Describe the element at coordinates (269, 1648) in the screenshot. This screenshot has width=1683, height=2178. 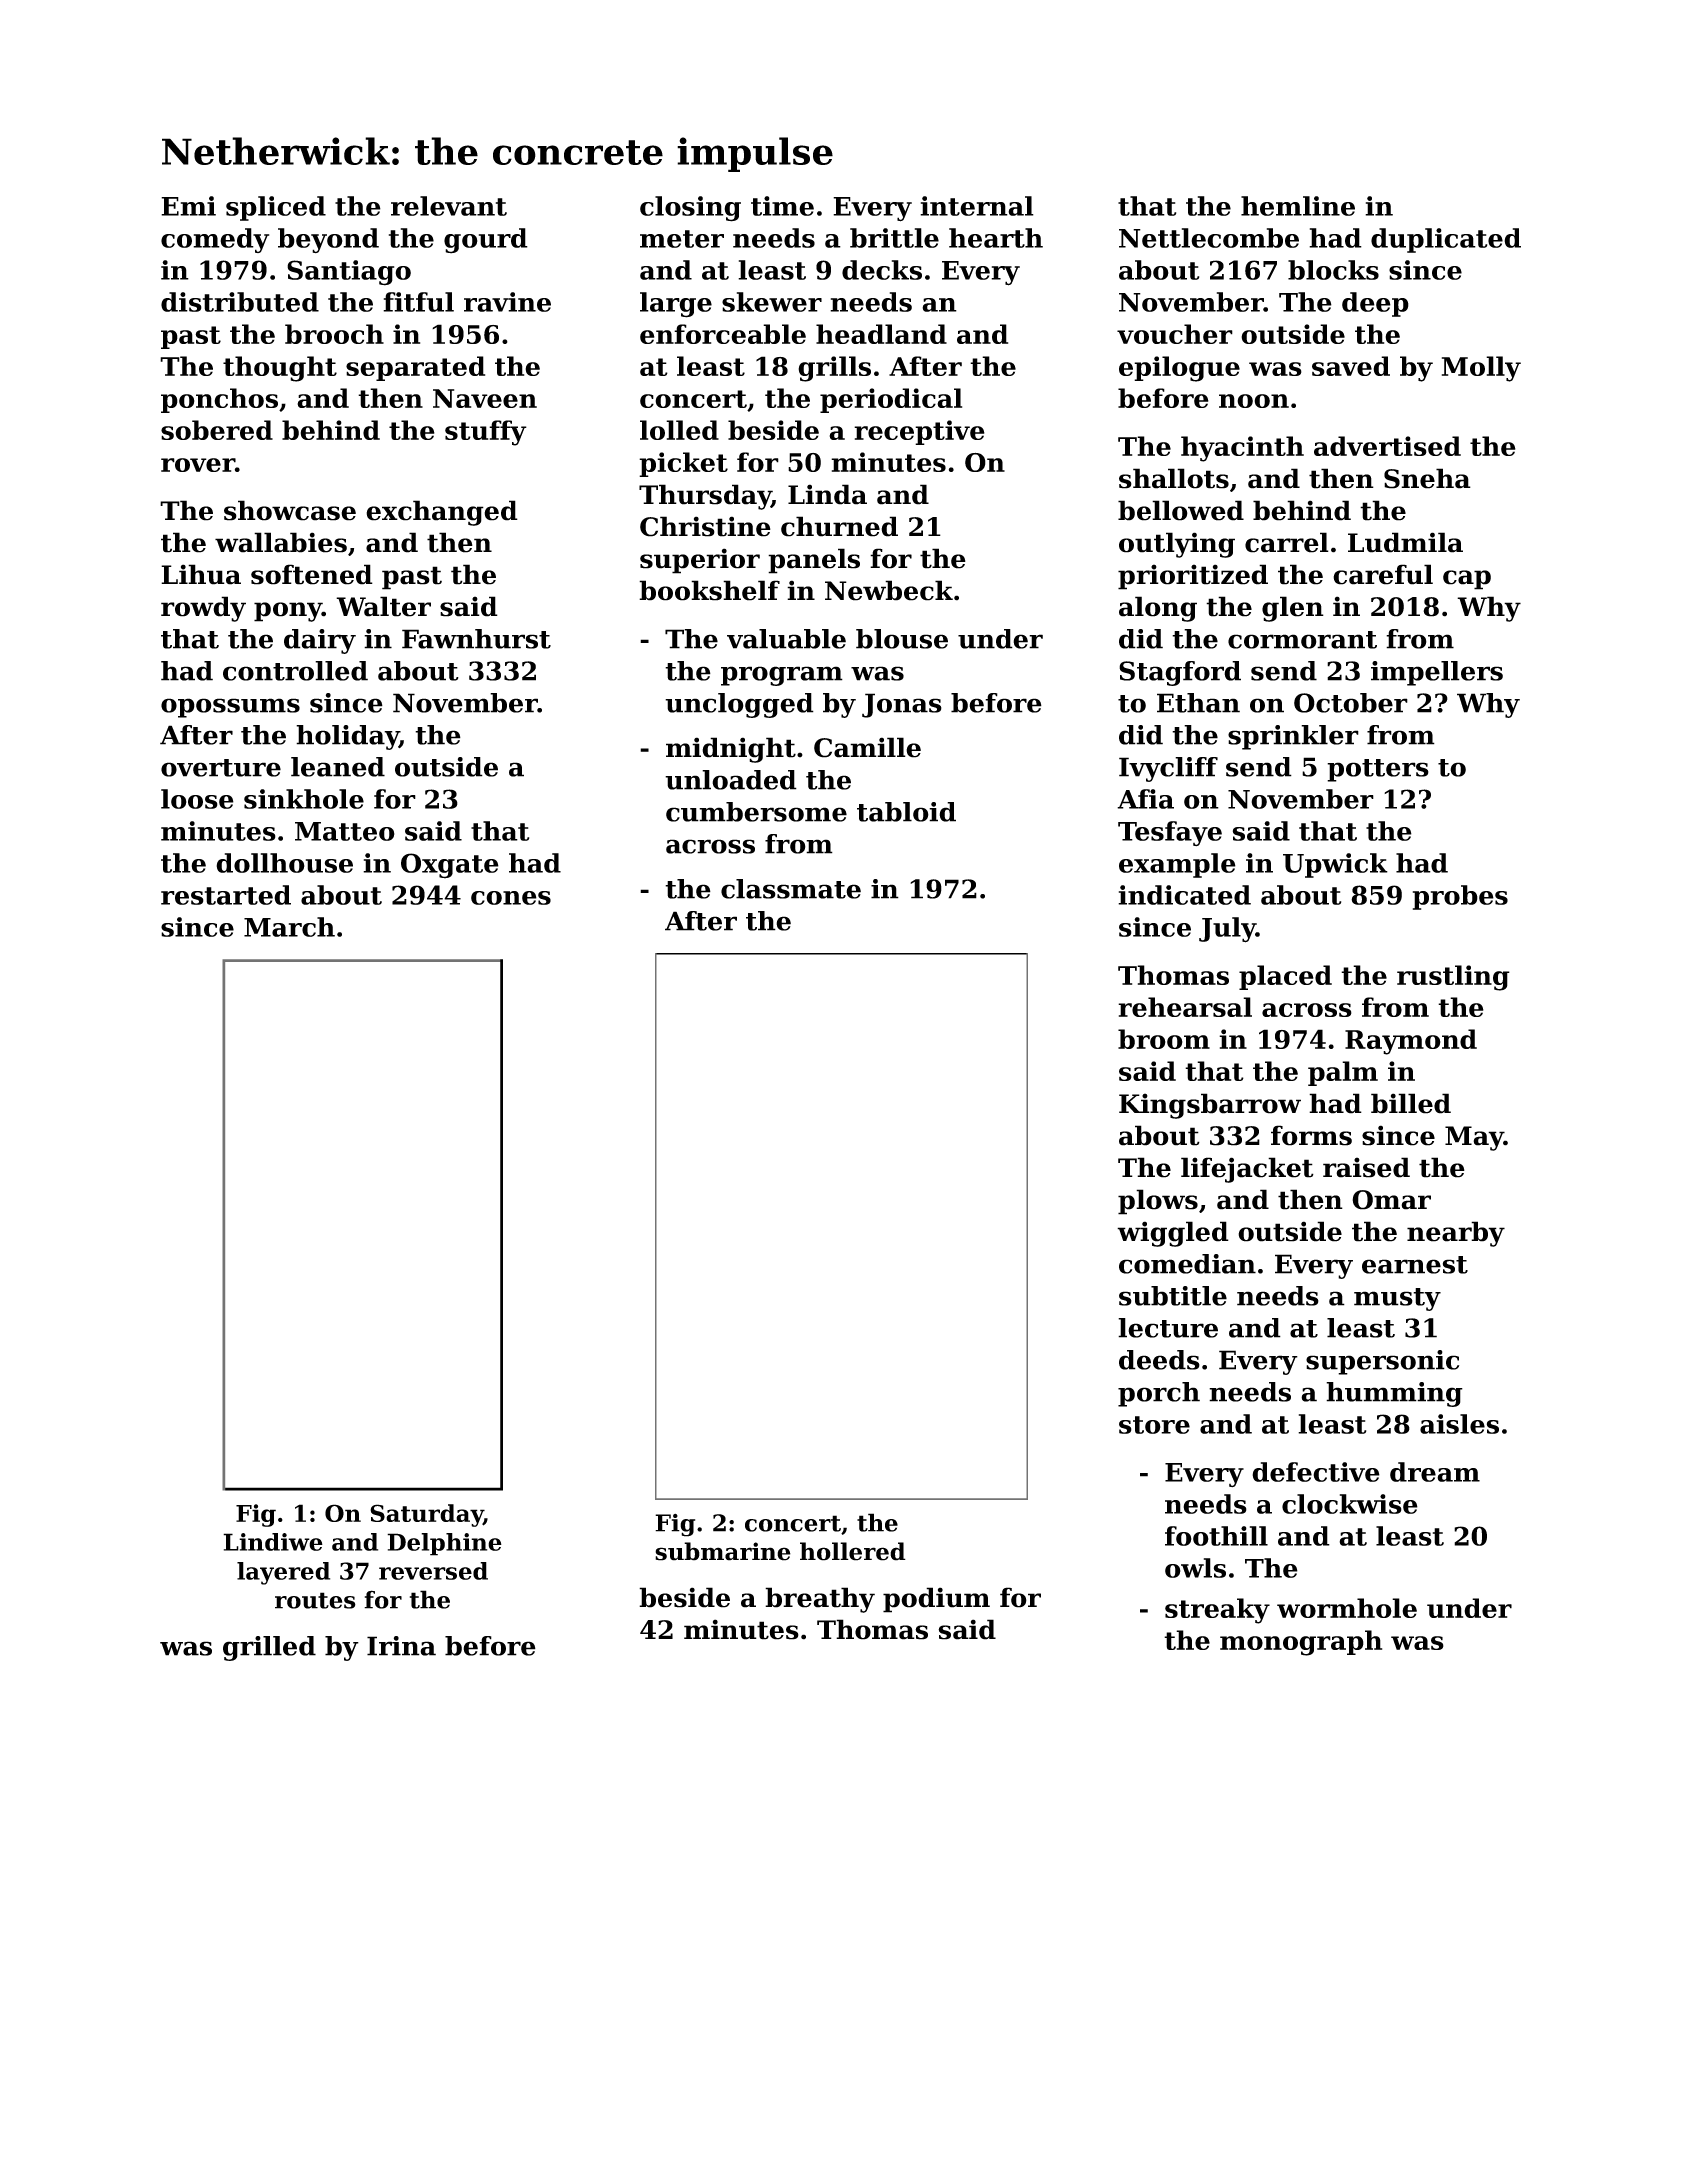
I see `grilled` at that location.
